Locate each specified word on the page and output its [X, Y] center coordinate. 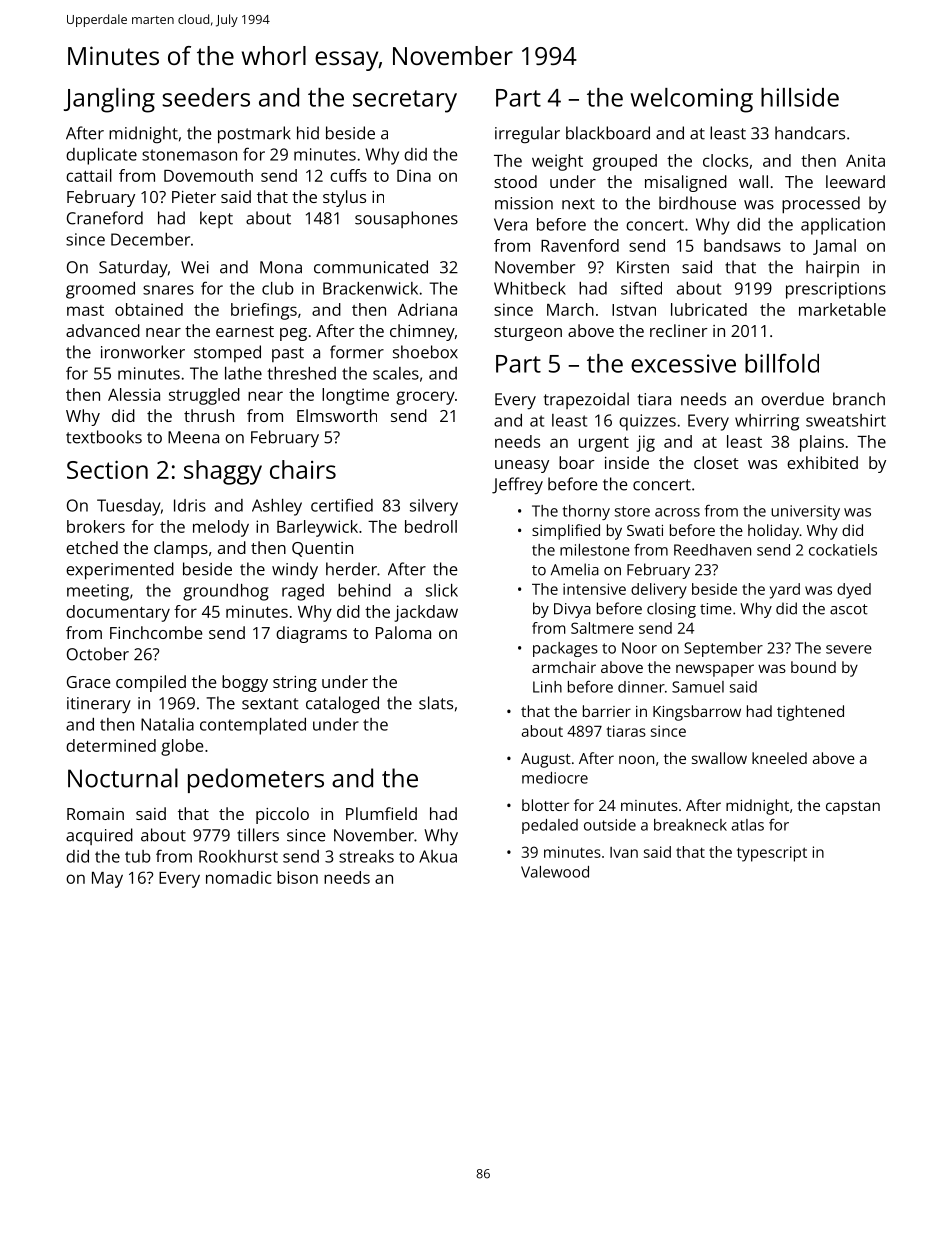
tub [138, 856]
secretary [405, 101]
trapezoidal [586, 400]
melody [221, 528]
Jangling [109, 100]
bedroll [431, 526]
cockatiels [843, 550]
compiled [151, 683]
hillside [800, 97]
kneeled [779, 758]
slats [436, 703]
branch [859, 399]
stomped [227, 353]
